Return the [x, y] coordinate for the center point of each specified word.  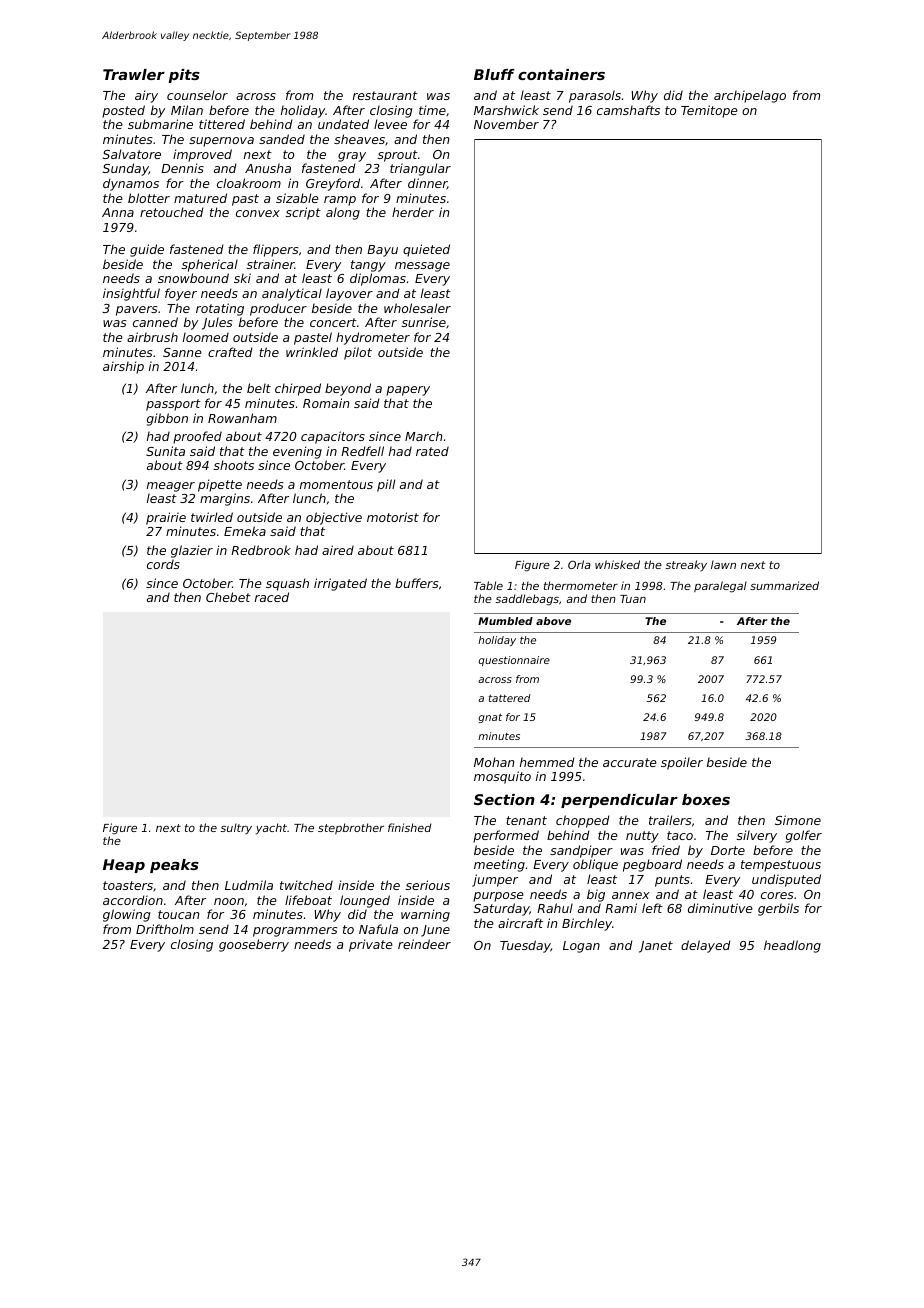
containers [561, 74]
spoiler [682, 763]
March [423, 436]
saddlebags [527, 600]
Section [504, 799]
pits [184, 76]
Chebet [228, 597]
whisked [617, 564]
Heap [124, 866]
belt [259, 388]
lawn [723, 564]
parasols [595, 96]
